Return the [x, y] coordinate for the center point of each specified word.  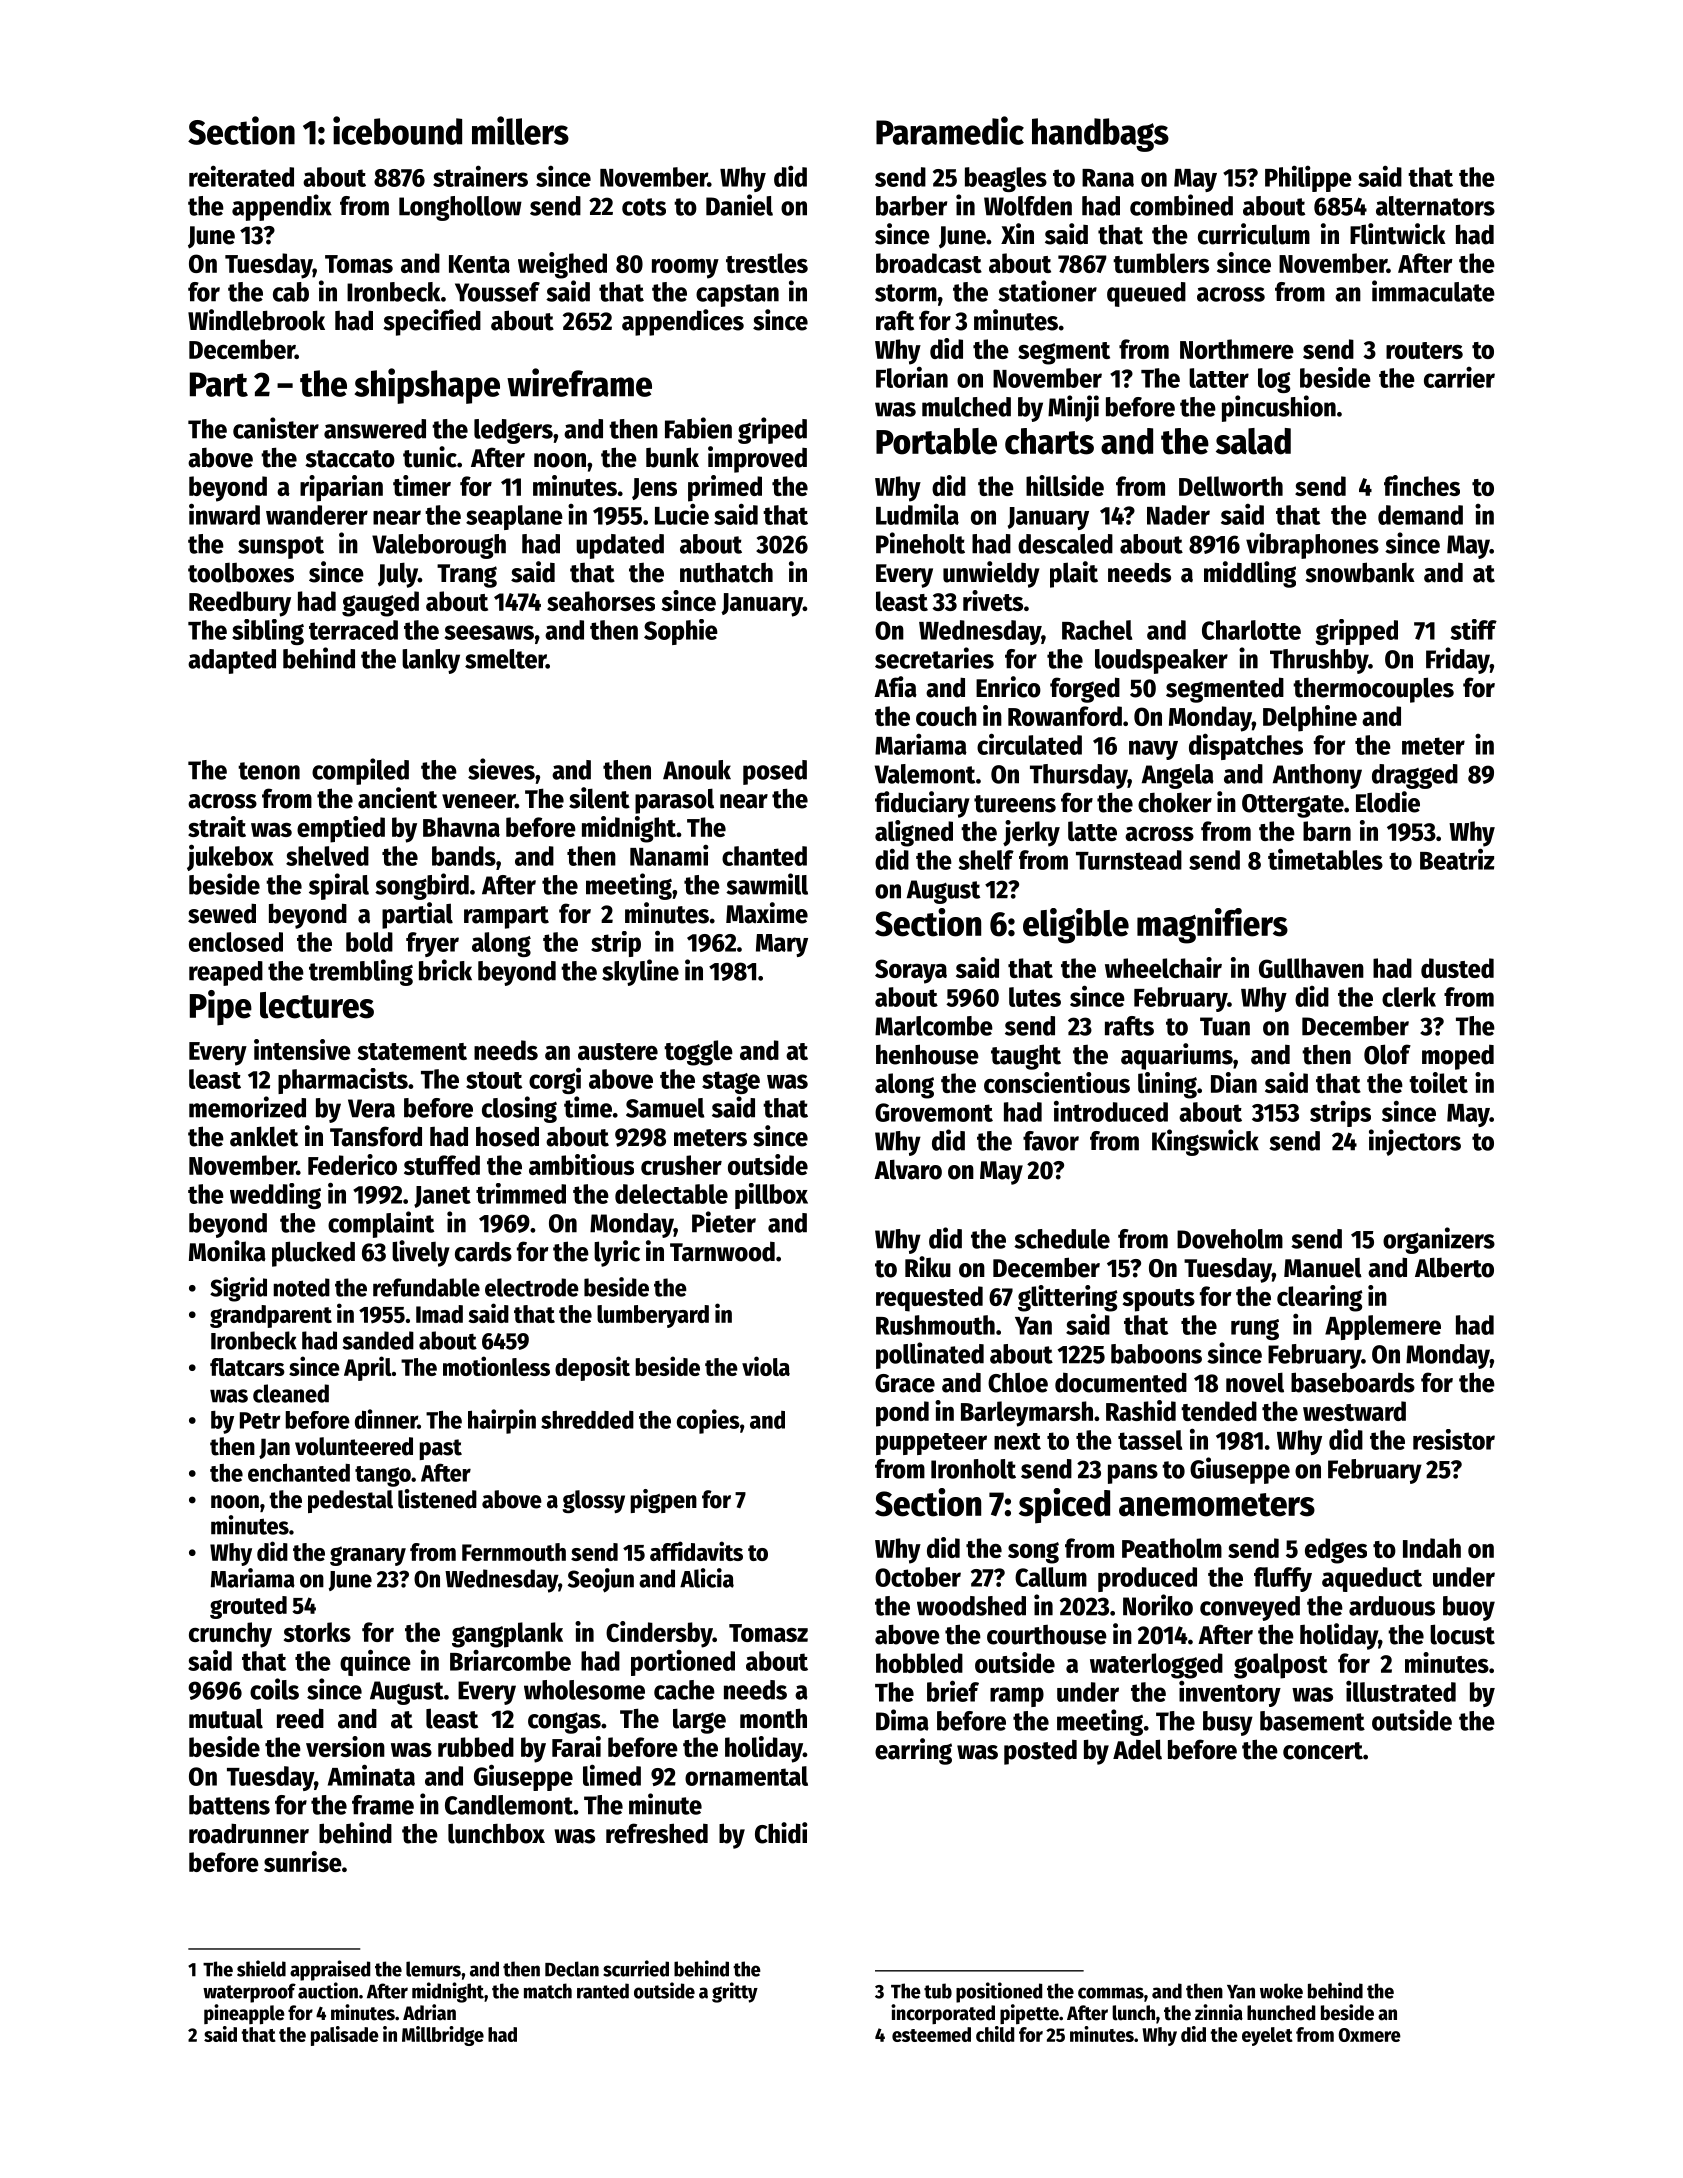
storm [906, 293]
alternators [1435, 206]
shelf [986, 860]
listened [437, 1499]
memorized [247, 1107]
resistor [1454, 1439]
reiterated [241, 176]
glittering [1068, 1298]
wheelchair [1163, 967]
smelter [505, 659]
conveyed [1250, 1608]
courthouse [1047, 1635]
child [995, 2034]
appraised [330, 1970]
